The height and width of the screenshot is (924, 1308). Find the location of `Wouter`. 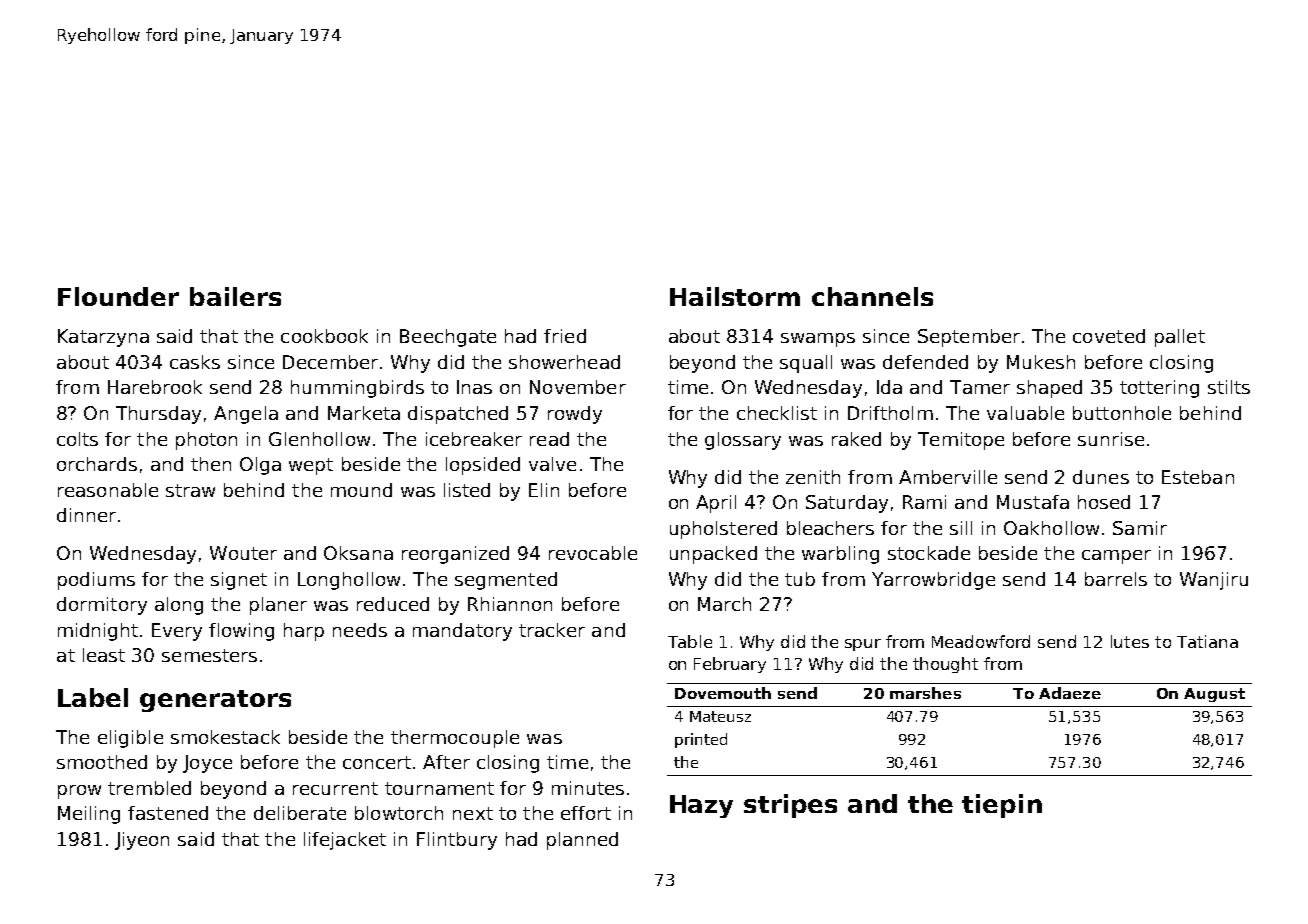

Wouter is located at coordinates (243, 553).
